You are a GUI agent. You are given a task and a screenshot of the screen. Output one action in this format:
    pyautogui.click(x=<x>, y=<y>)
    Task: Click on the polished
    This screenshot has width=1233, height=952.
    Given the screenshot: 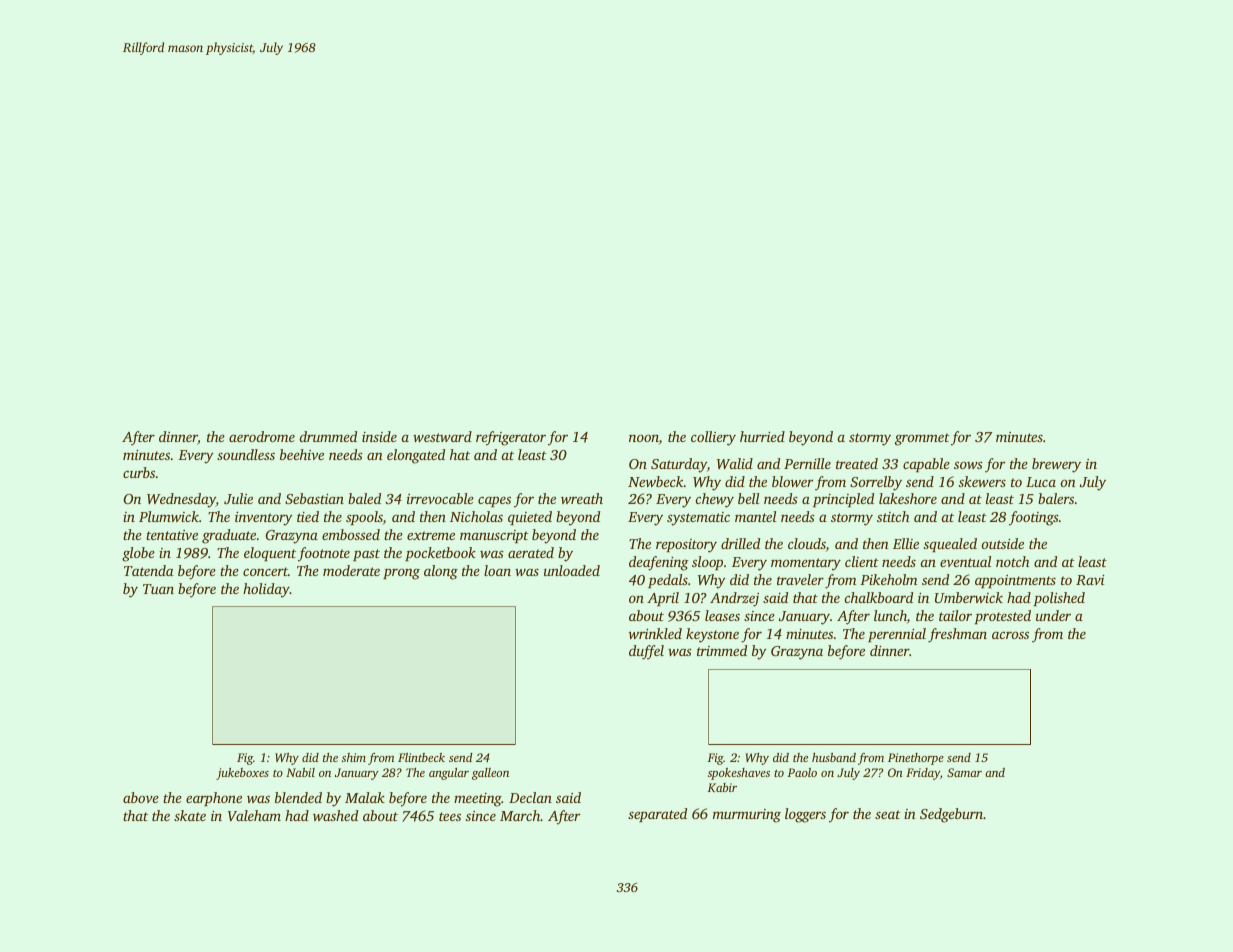 What is the action you would take?
    pyautogui.click(x=1059, y=599)
